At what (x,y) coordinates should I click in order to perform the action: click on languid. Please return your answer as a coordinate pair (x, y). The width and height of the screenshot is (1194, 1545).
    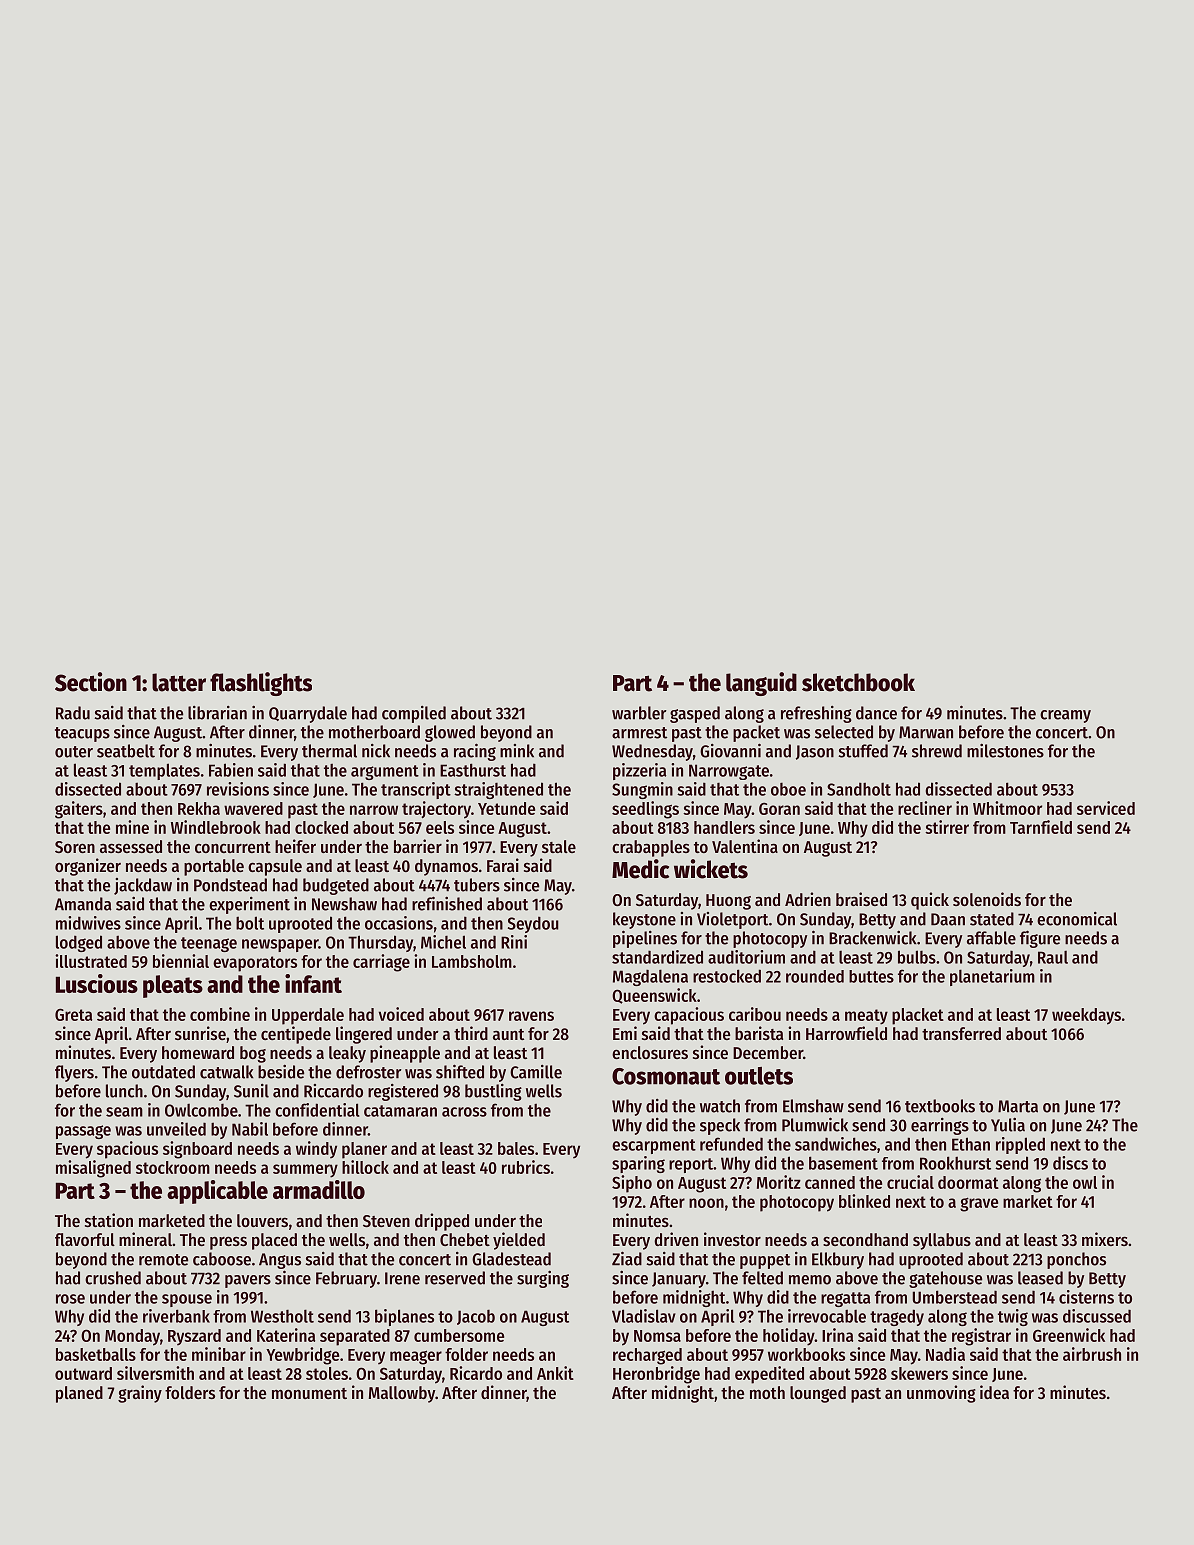
    Looking at the image, I should click on (761, 684).
